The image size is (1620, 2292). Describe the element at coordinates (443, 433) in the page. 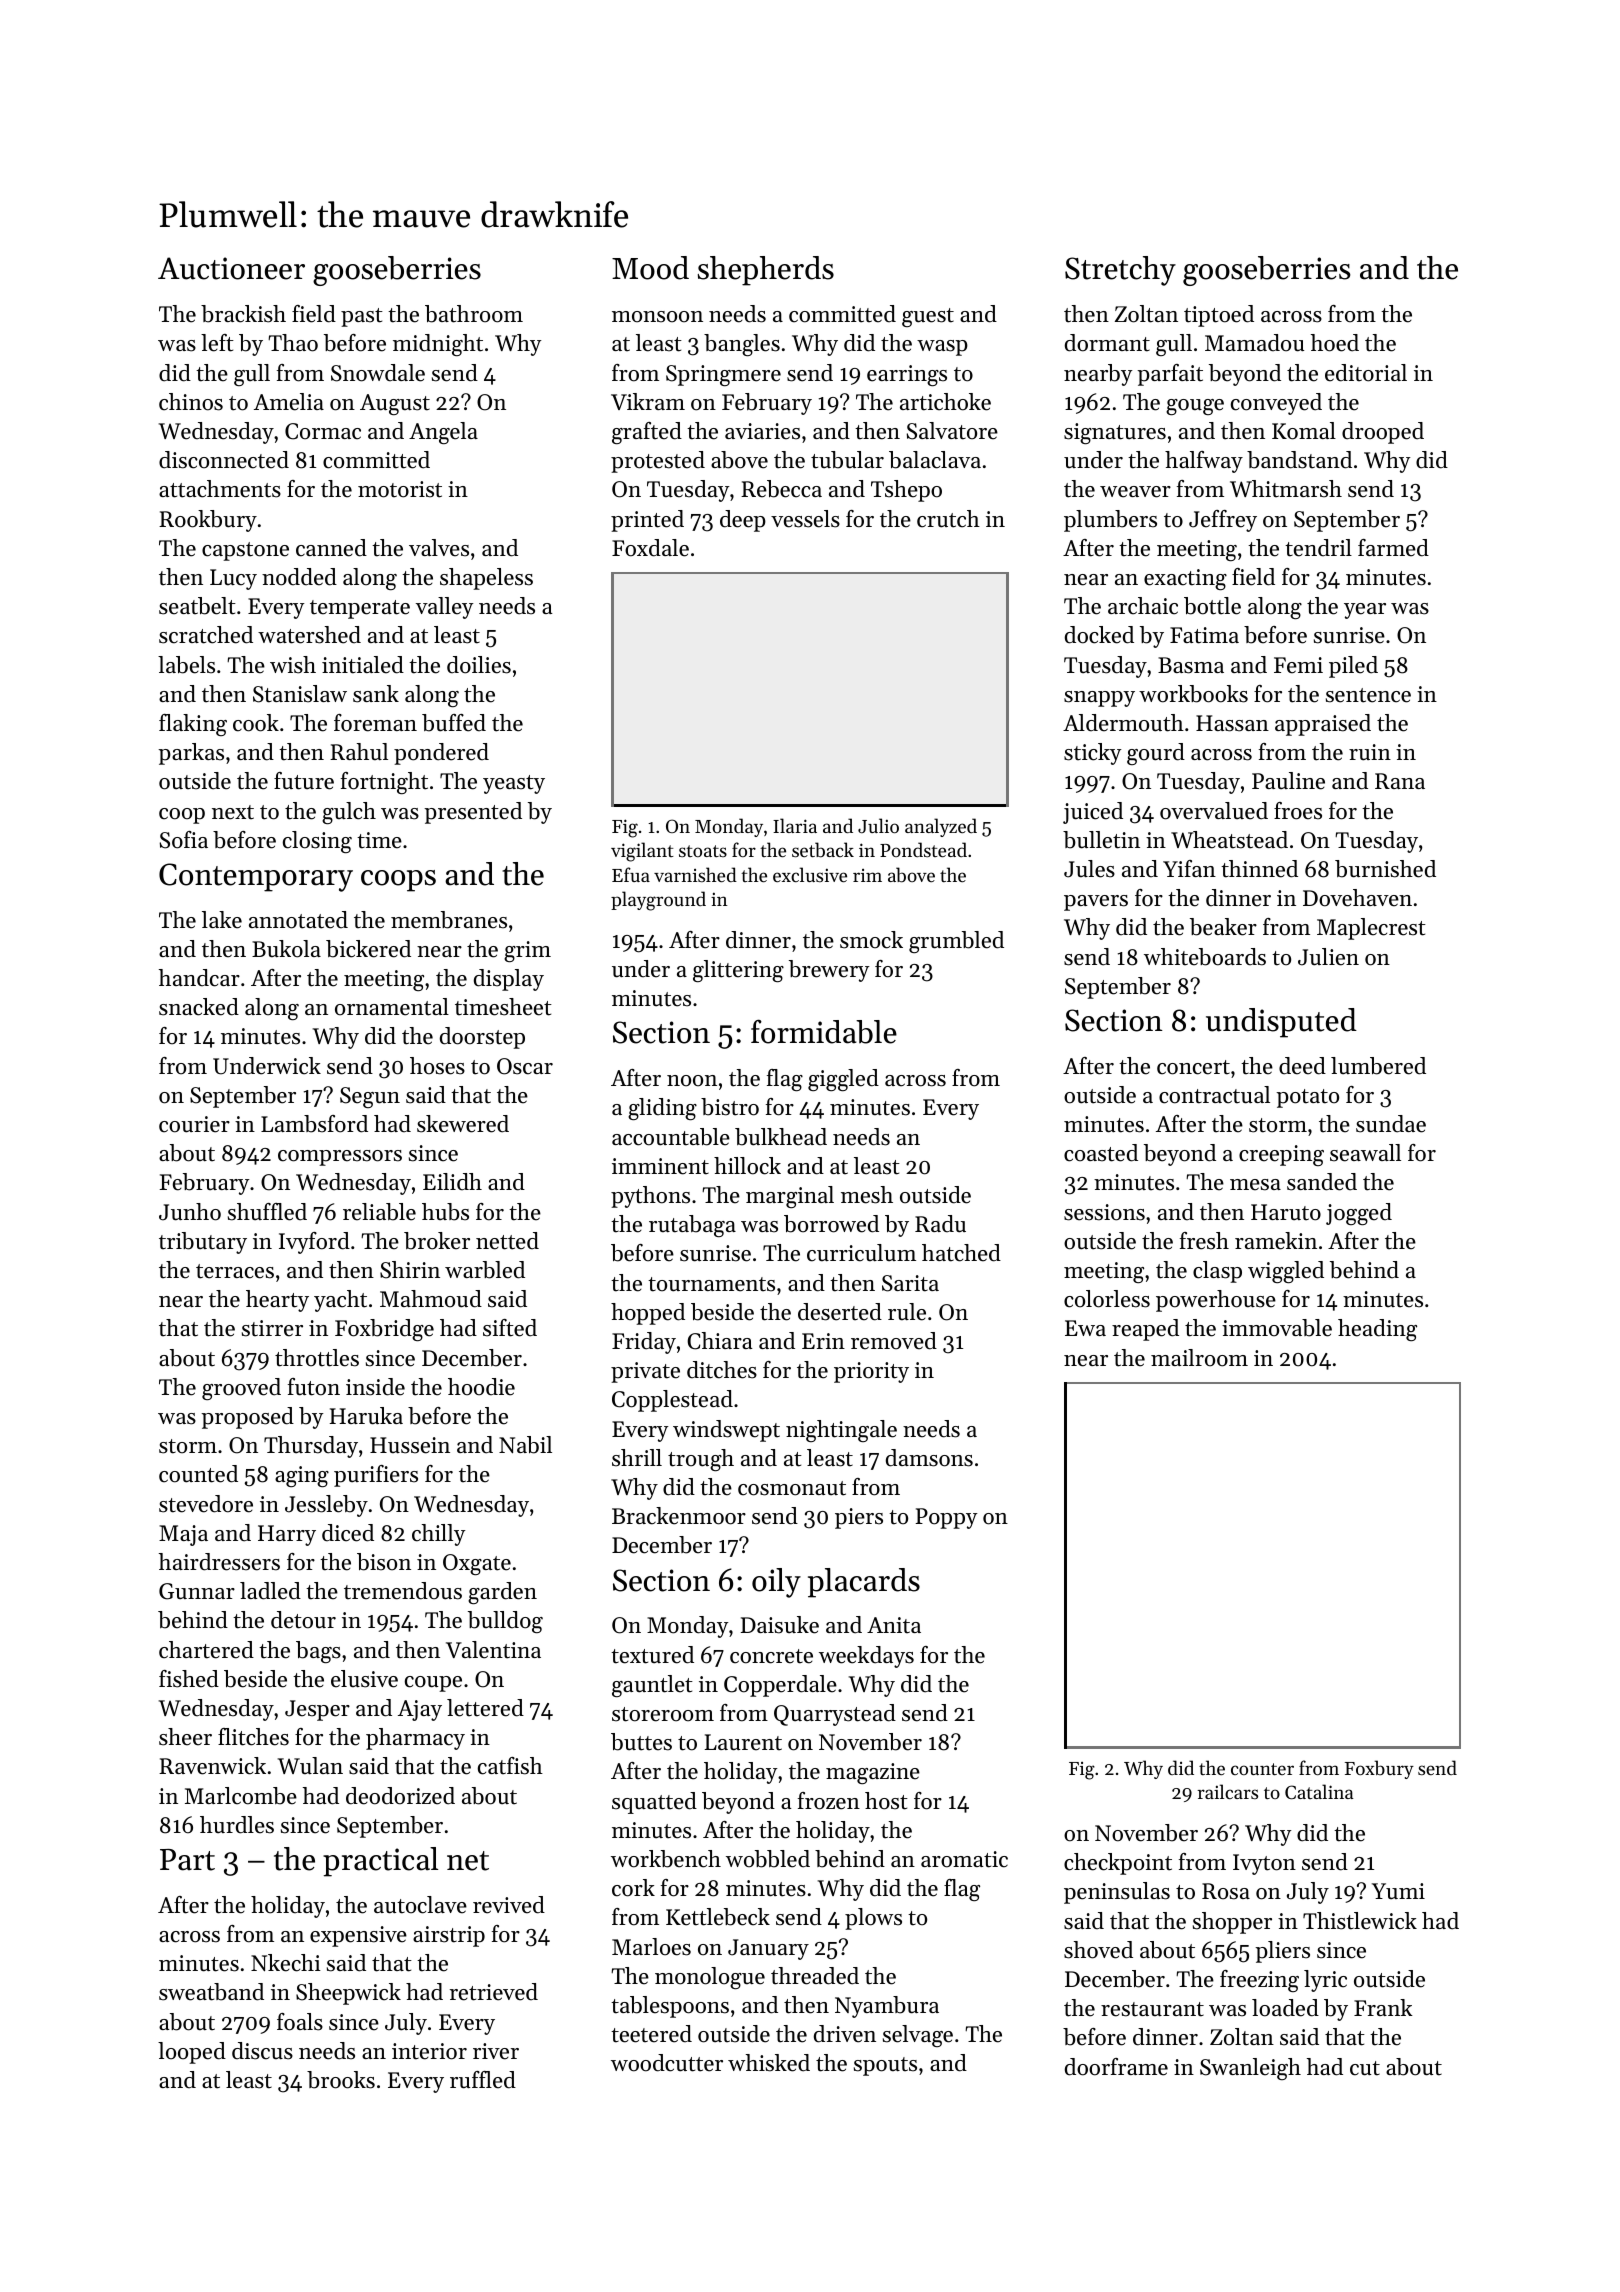

I see `Angela` at that location.
